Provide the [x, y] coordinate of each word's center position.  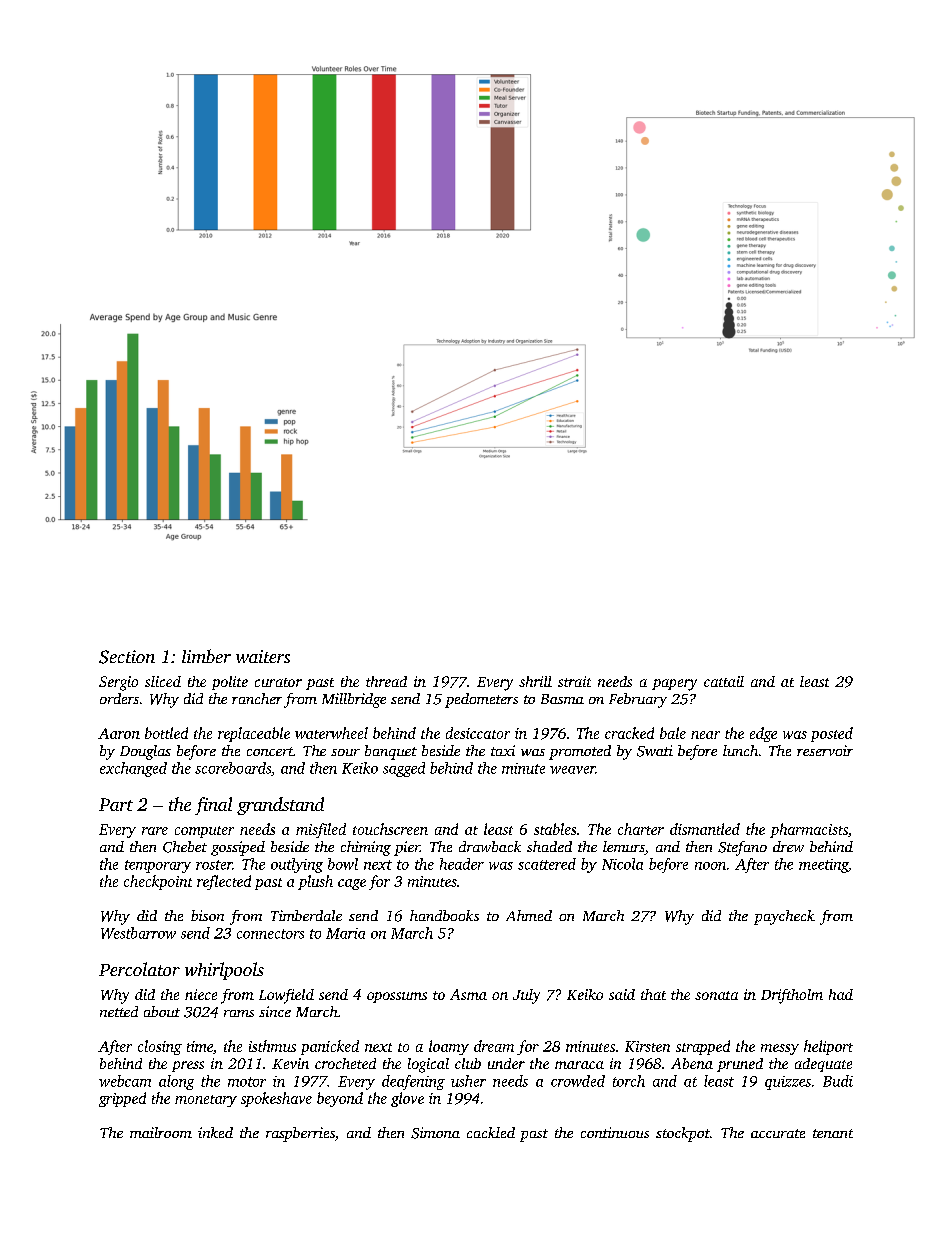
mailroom [161, 1132]
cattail [724, 681]
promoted [580, 752]
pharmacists [809, 830]
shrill [535, 681]
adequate [823, 1065]
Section [127, 657]
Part [116, 804]
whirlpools [224, 971]
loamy [449, 1047]
